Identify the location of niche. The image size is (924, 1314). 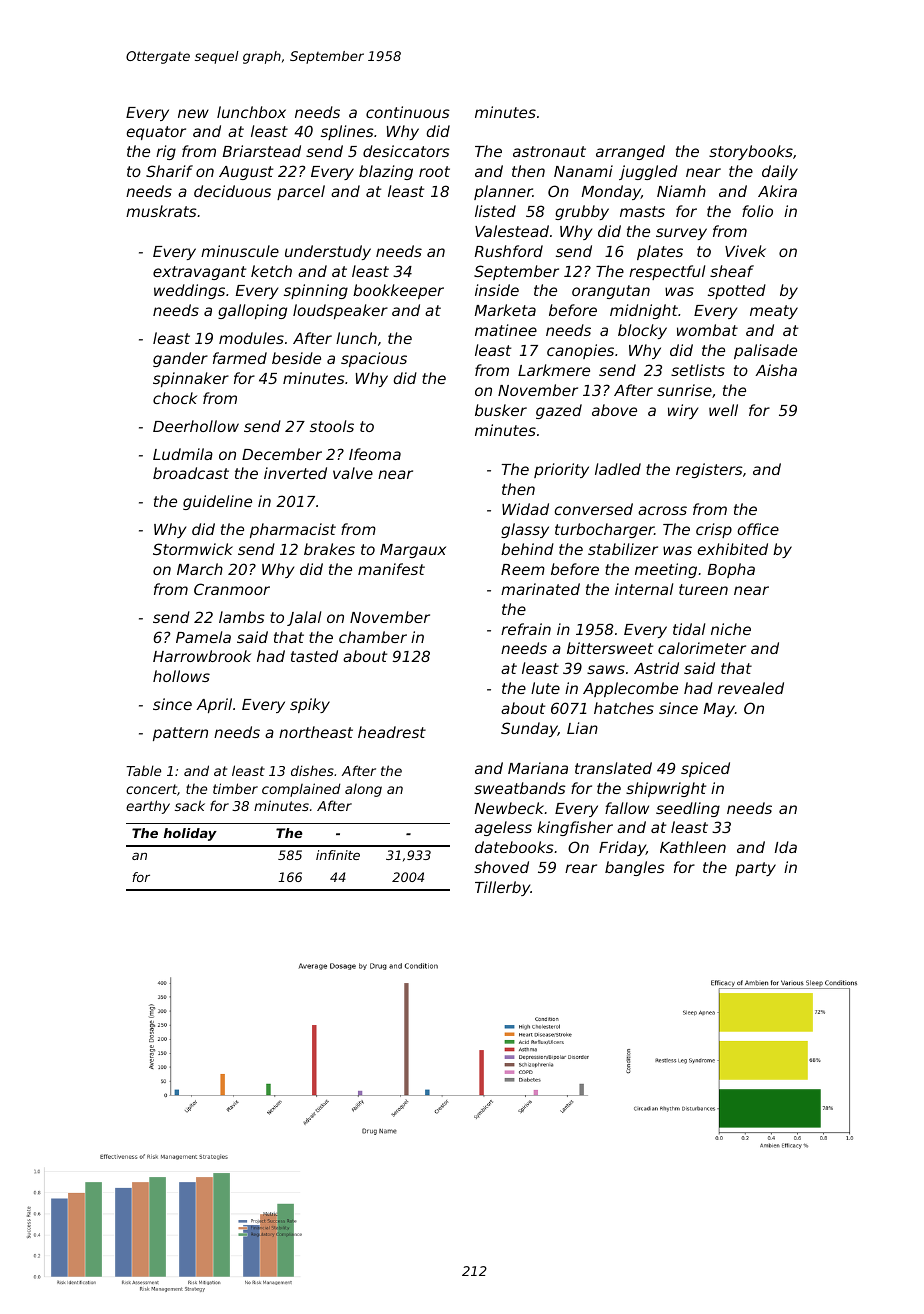
(731, 629).
